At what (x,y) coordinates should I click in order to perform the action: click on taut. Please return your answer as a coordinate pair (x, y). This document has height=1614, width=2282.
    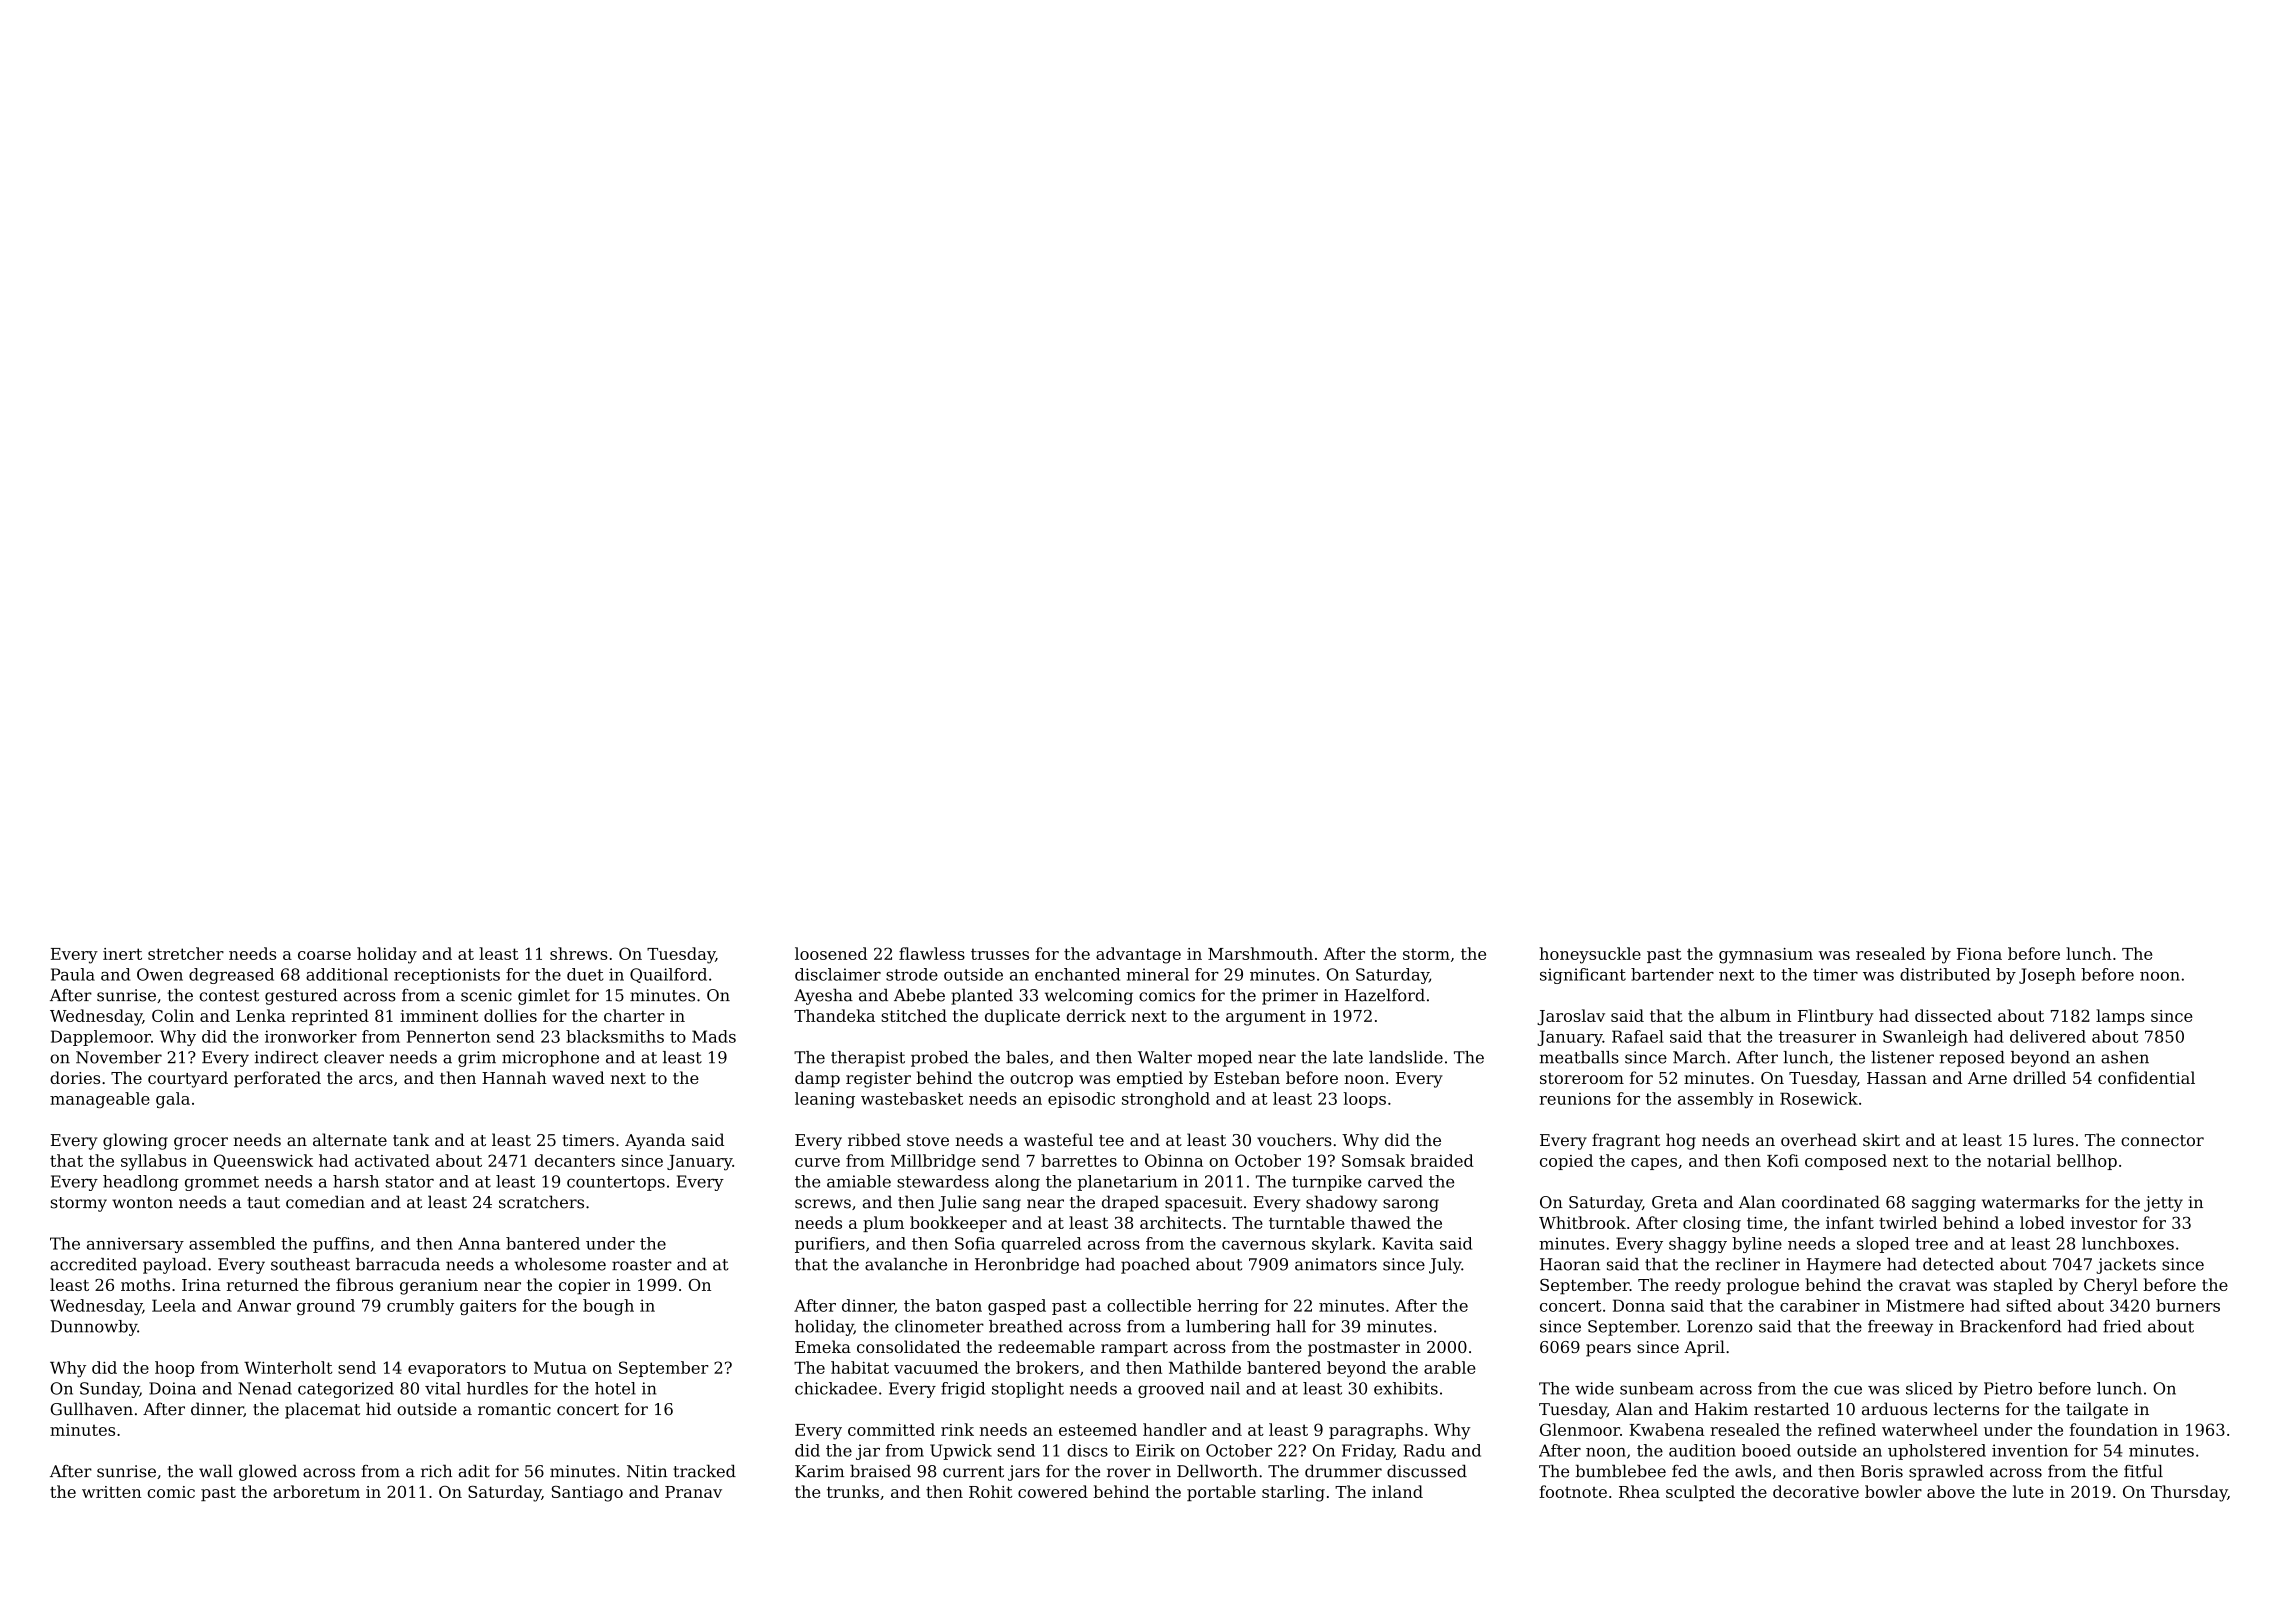
    Looking at the image, I should click on (263, 1203).
